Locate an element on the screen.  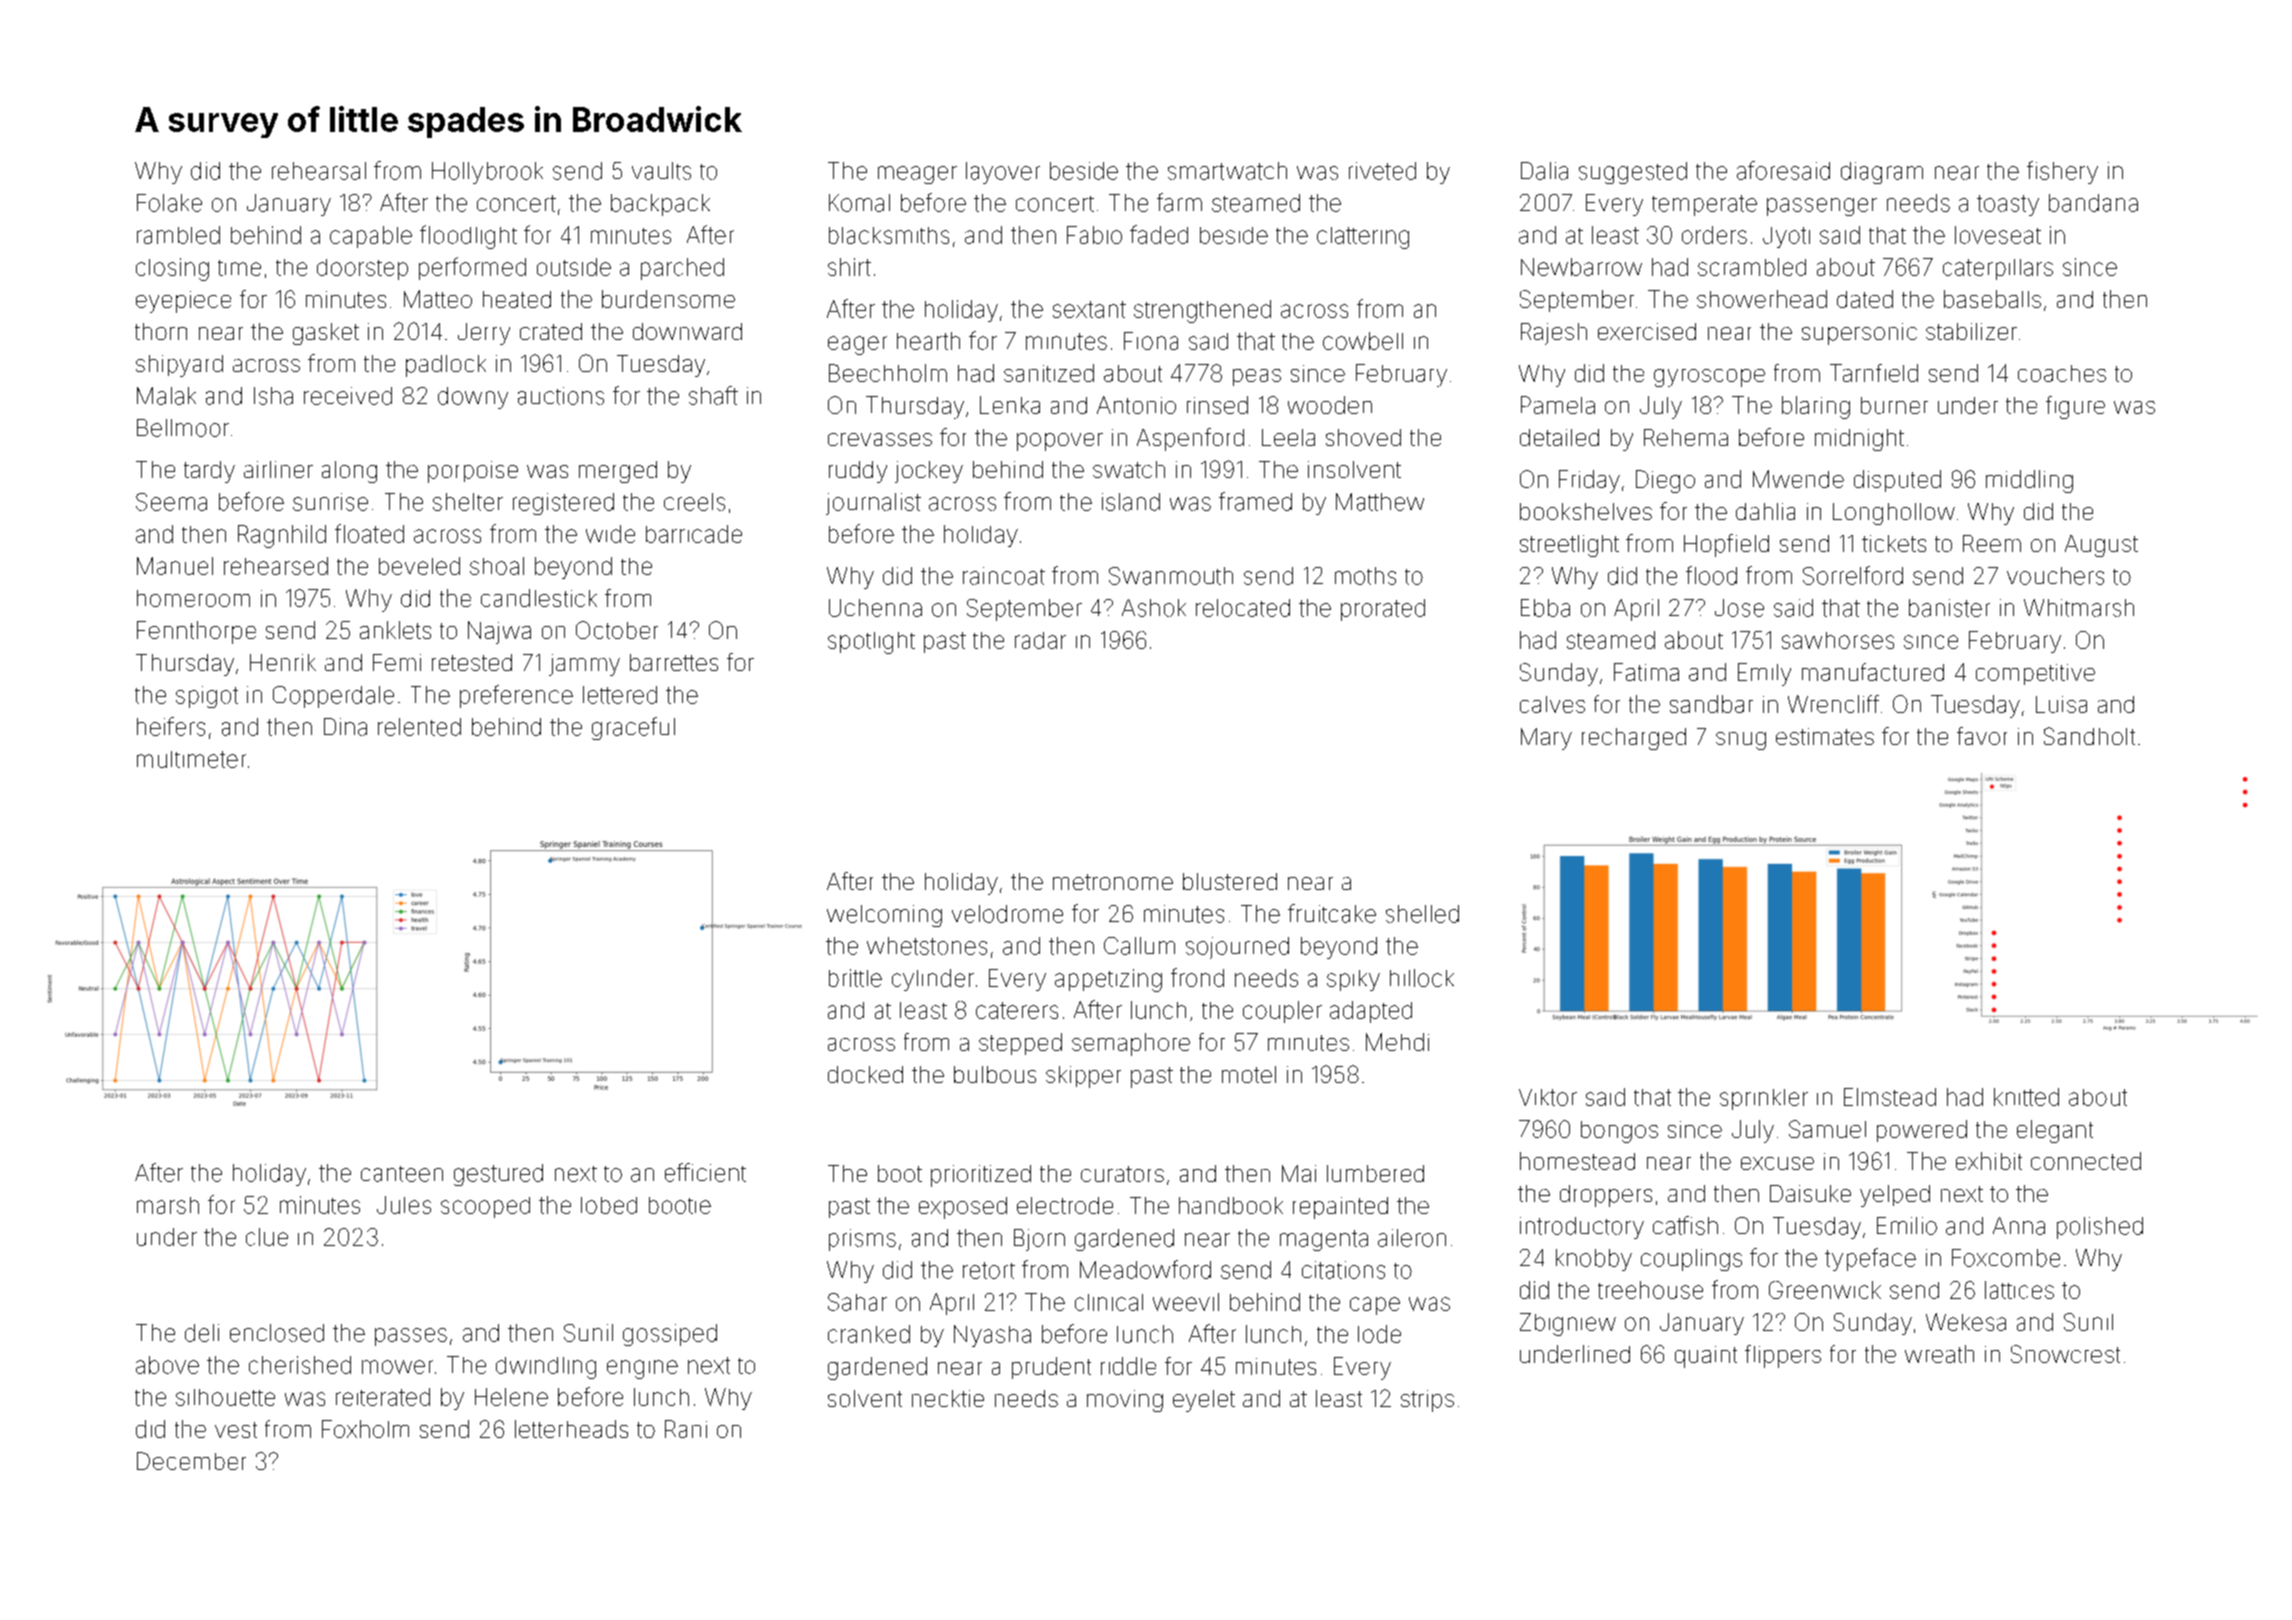
Foxholm is located at coordinates (365, 1429).
